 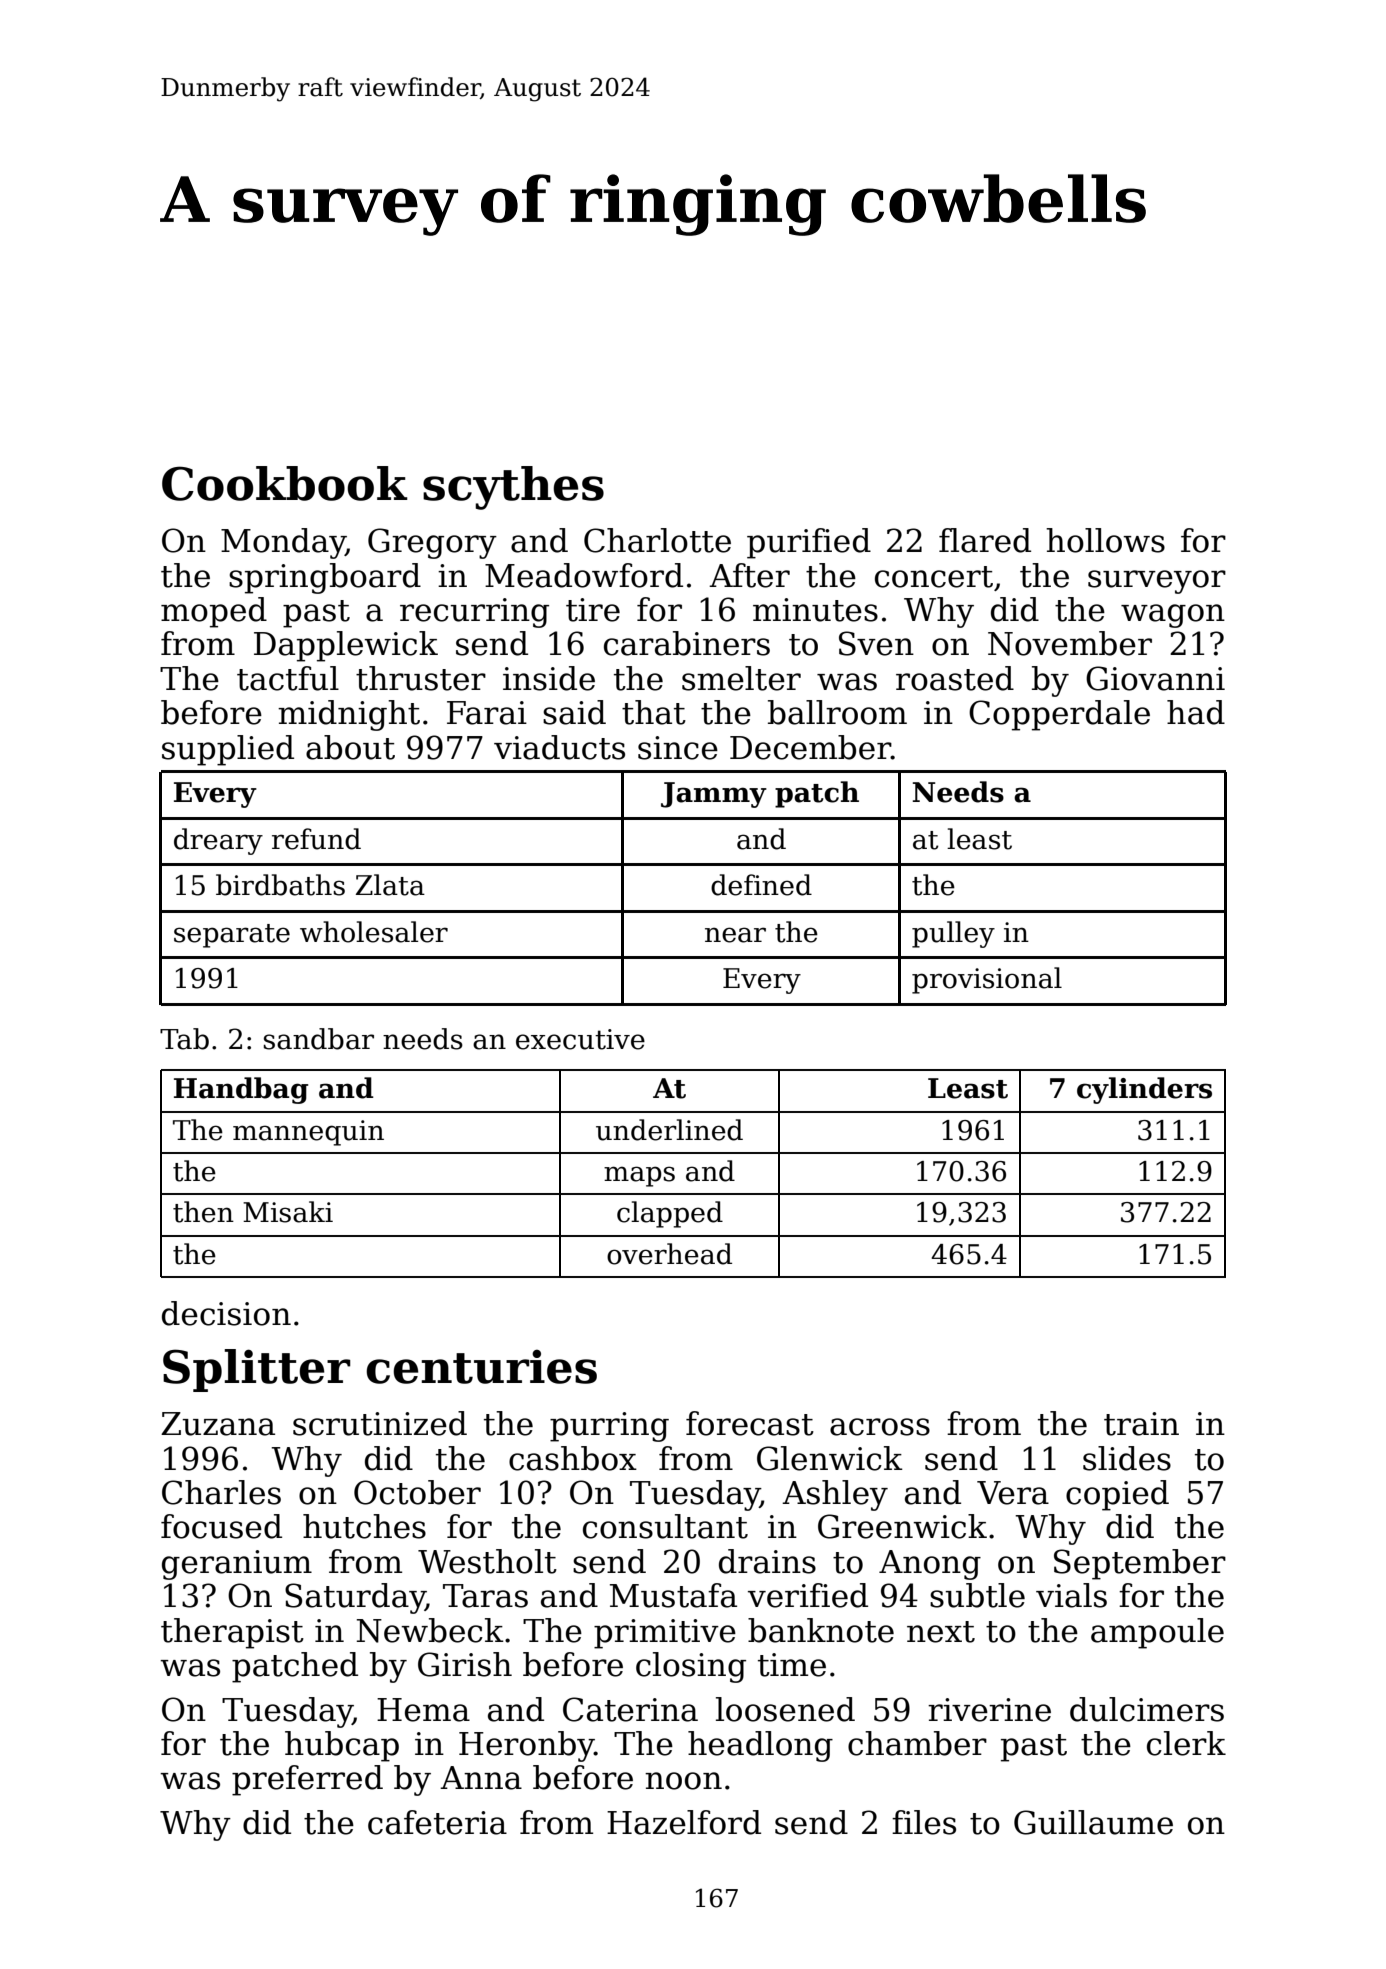 I want to click on cylinders, so click(x=1144, y=1090).
